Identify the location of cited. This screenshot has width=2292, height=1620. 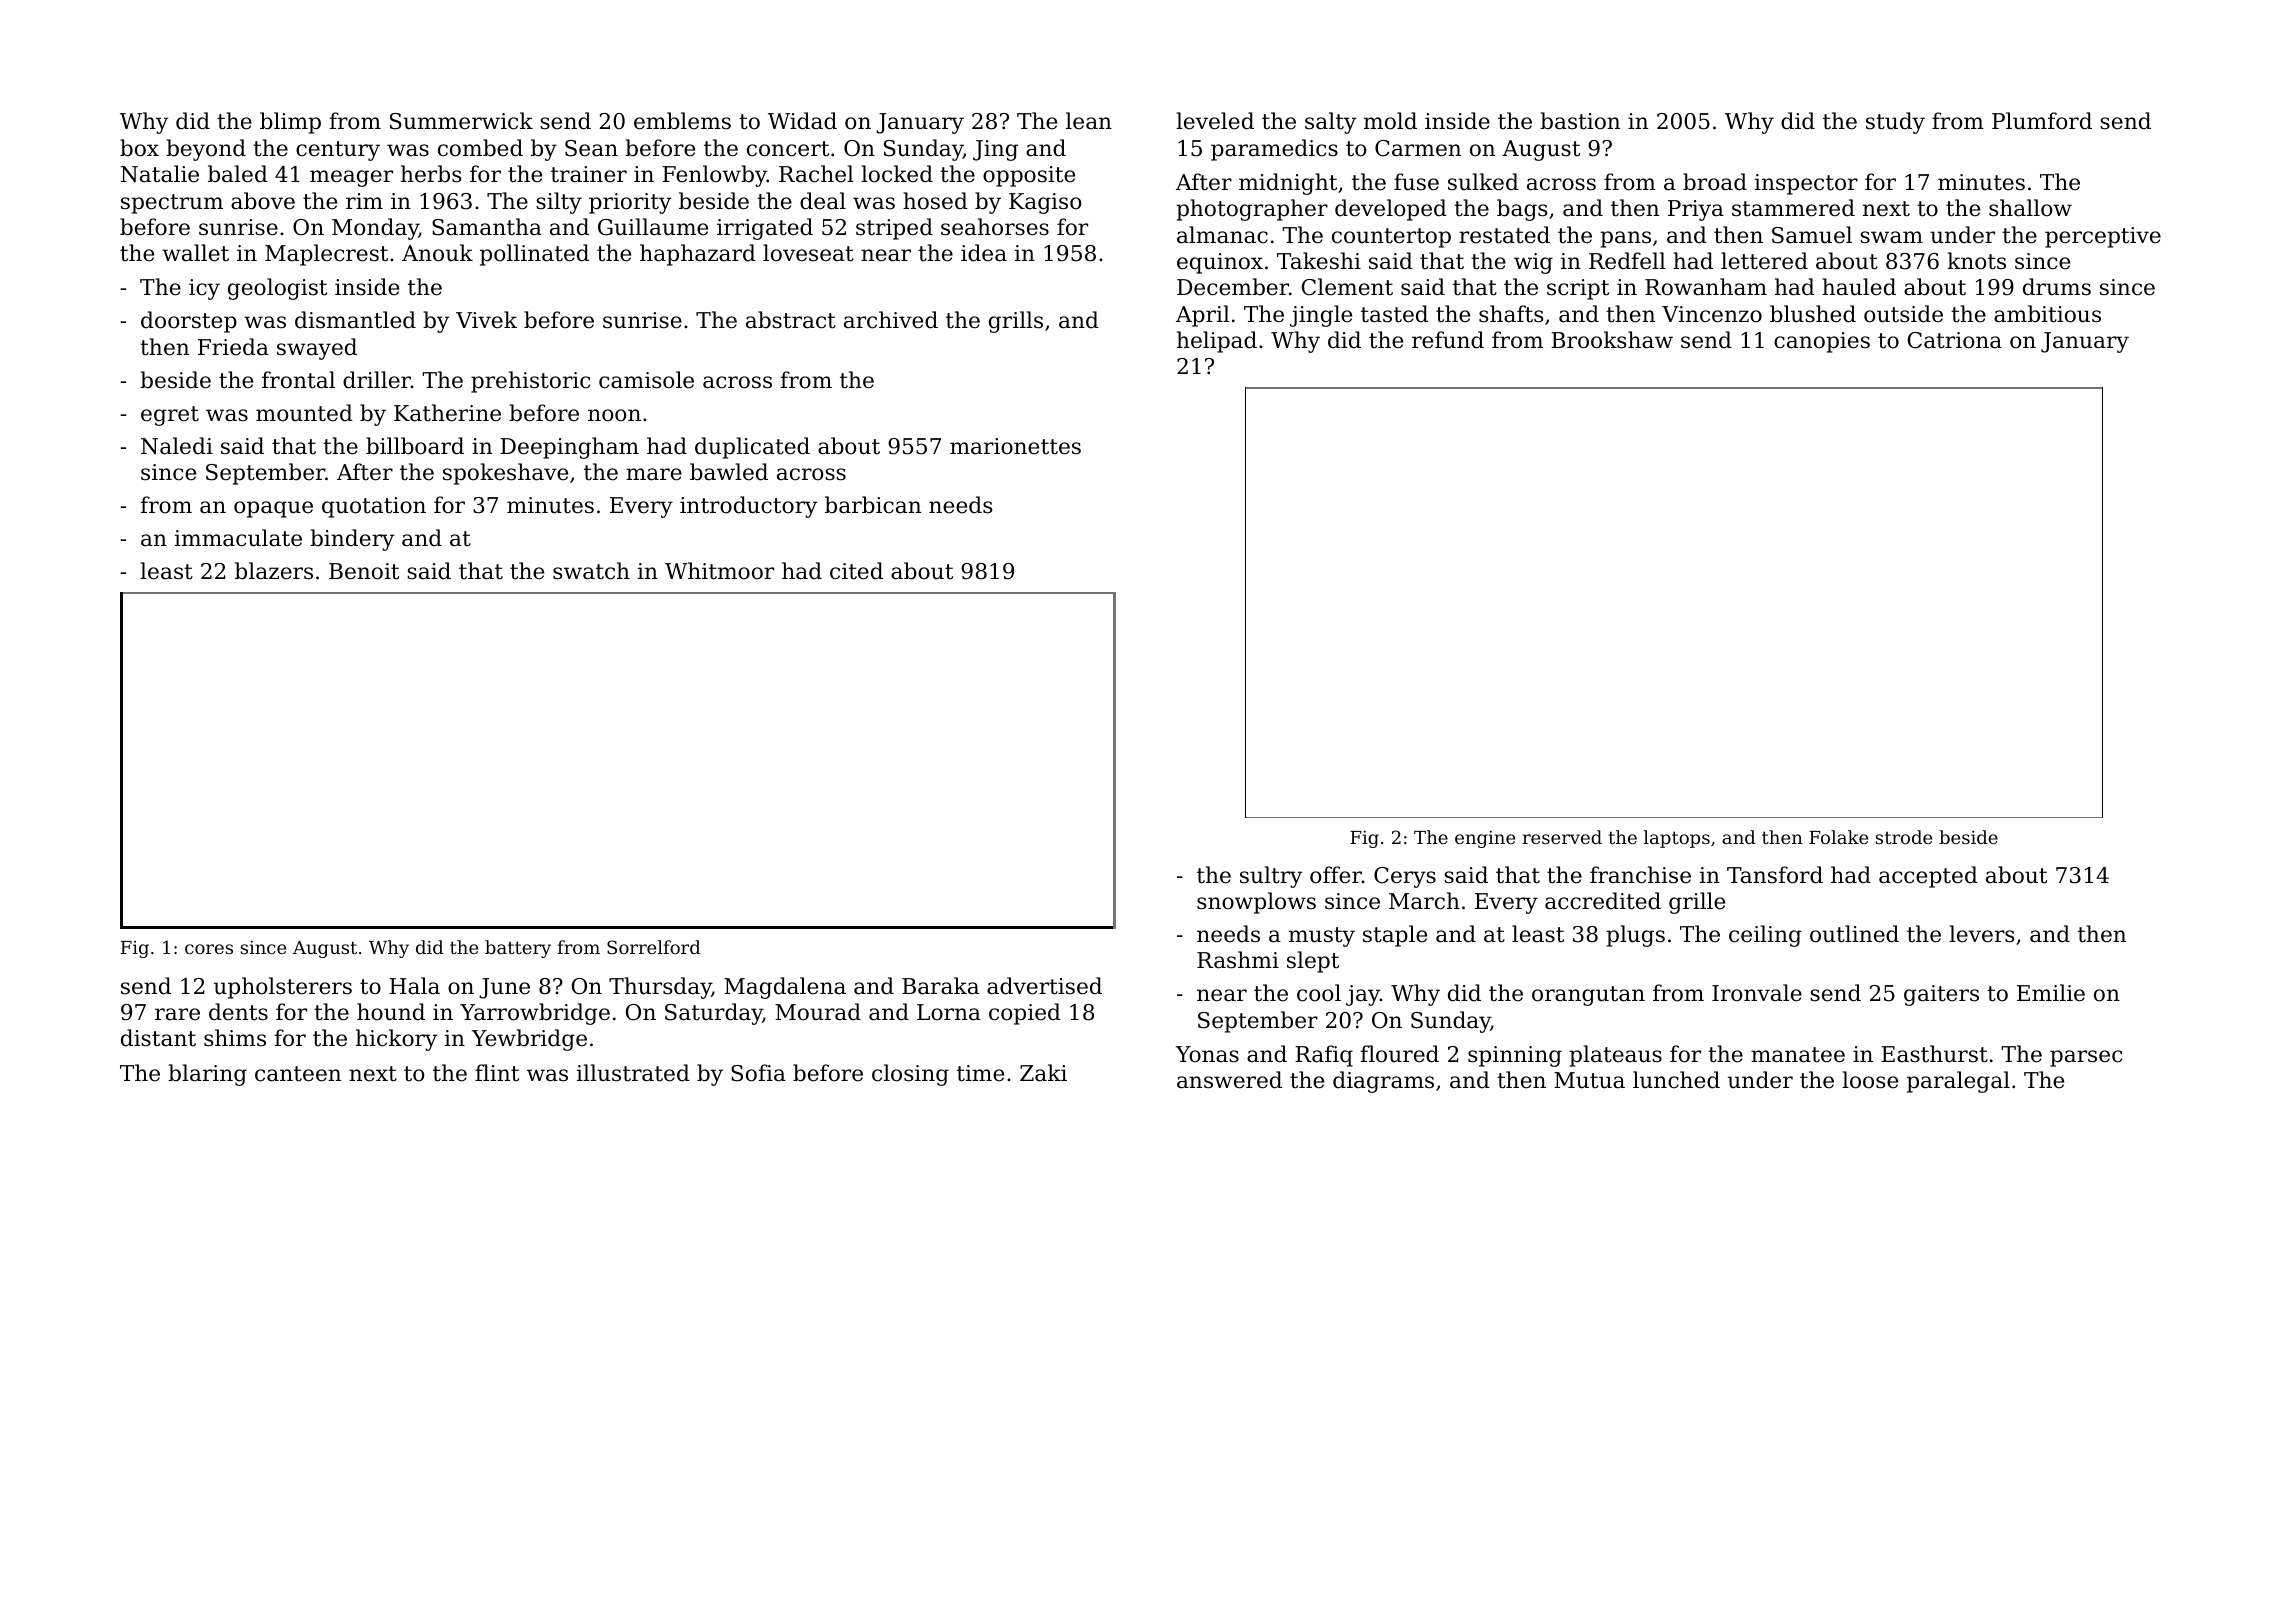
(856, 571).
